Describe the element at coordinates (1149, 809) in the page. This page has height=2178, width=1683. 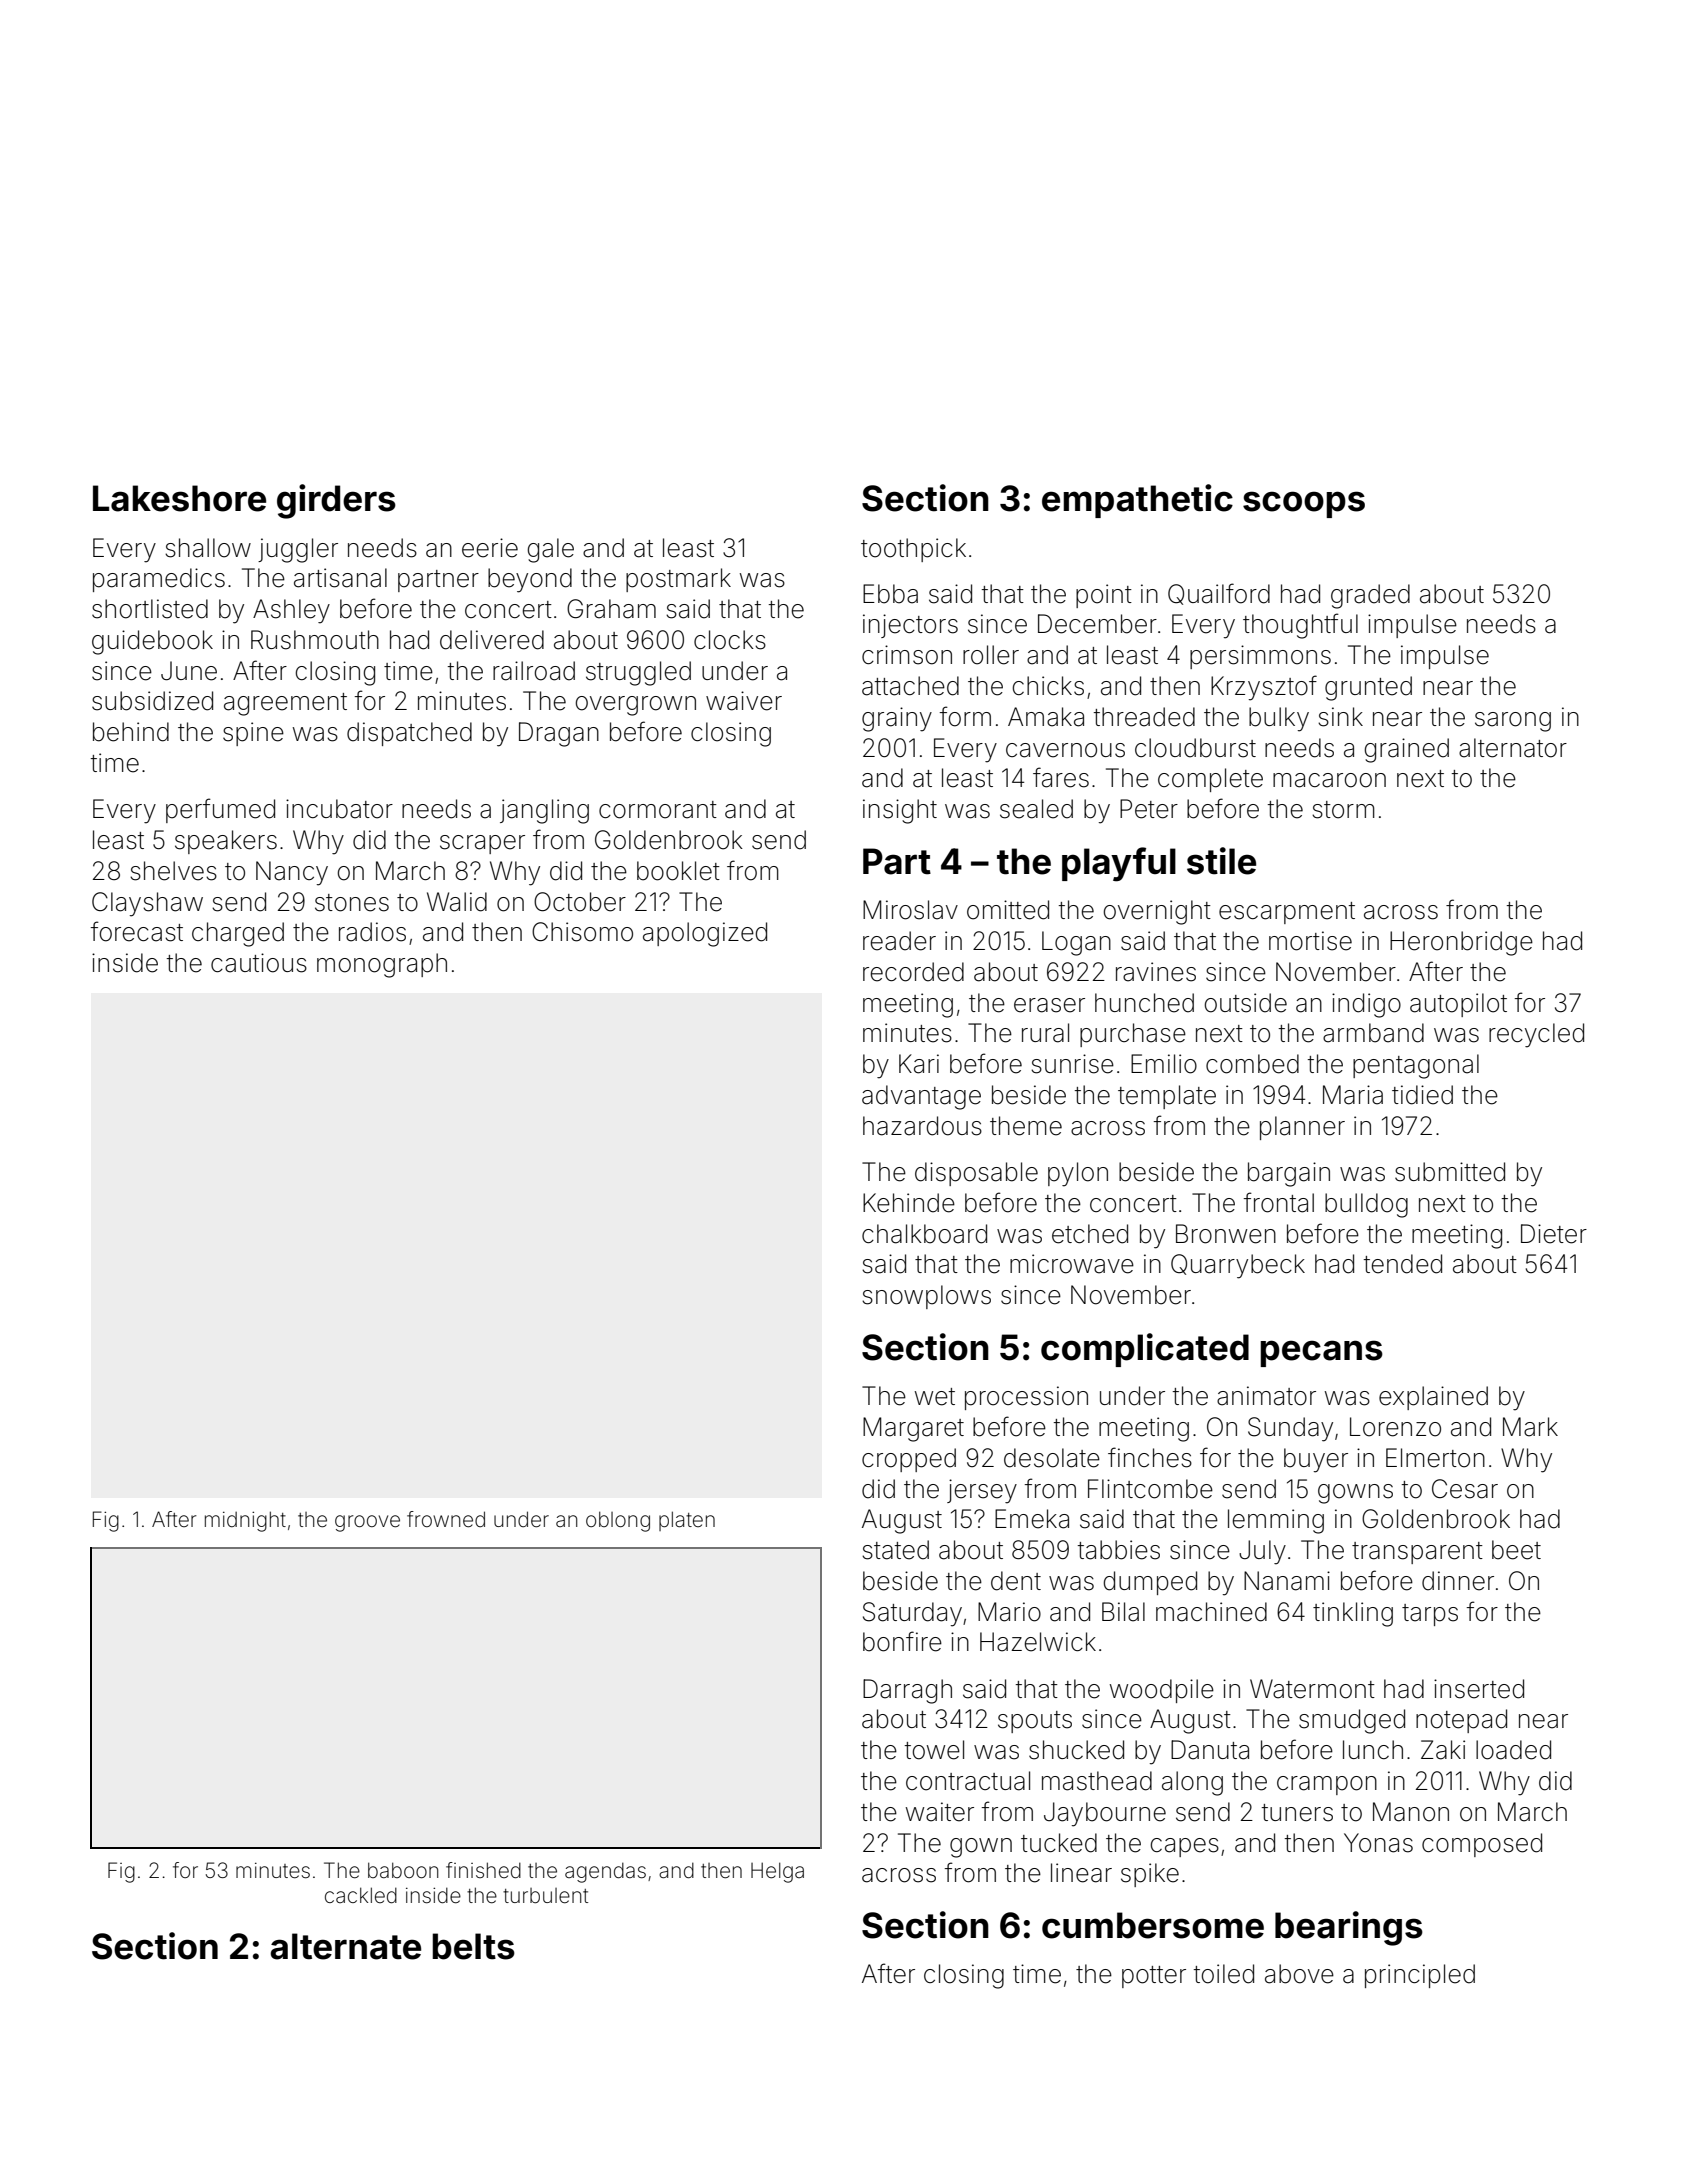
I see `Peter` at that location.
